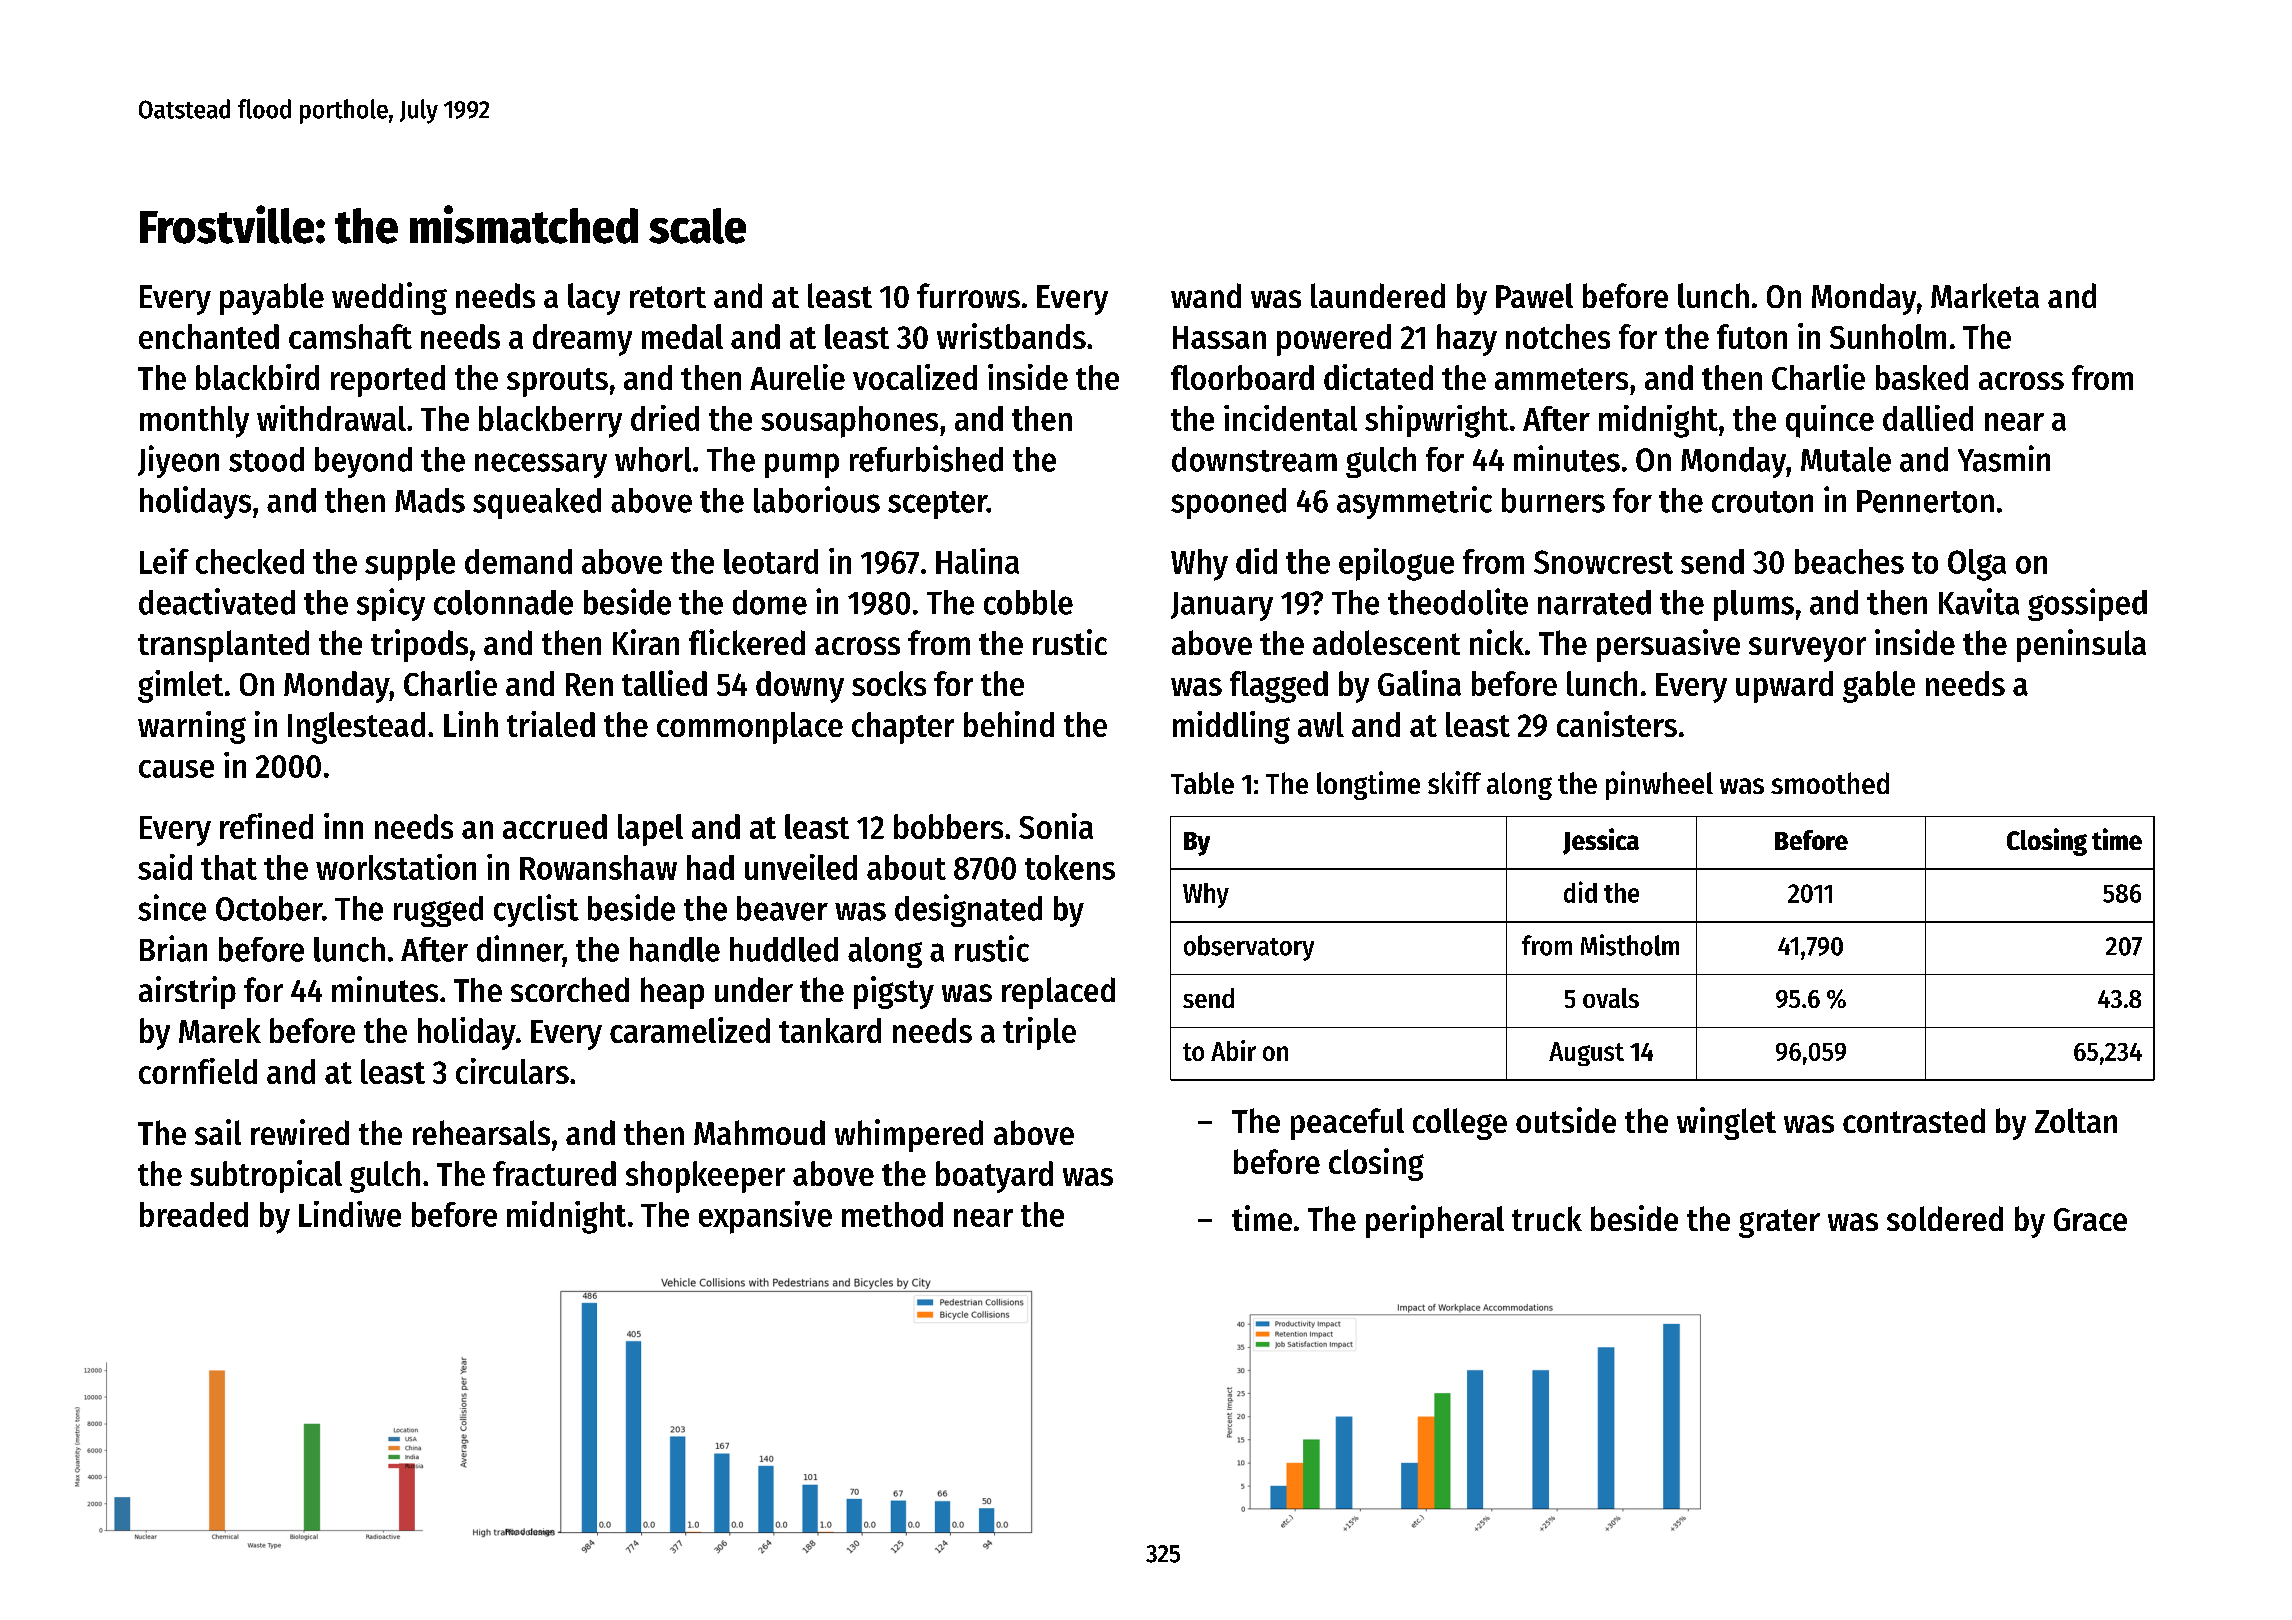 This screenshot has width=2292, height=1620. What do you see at coordinates (937, 505) in the screenshot?
I see `scepter` at bounding box center [937, 505].
